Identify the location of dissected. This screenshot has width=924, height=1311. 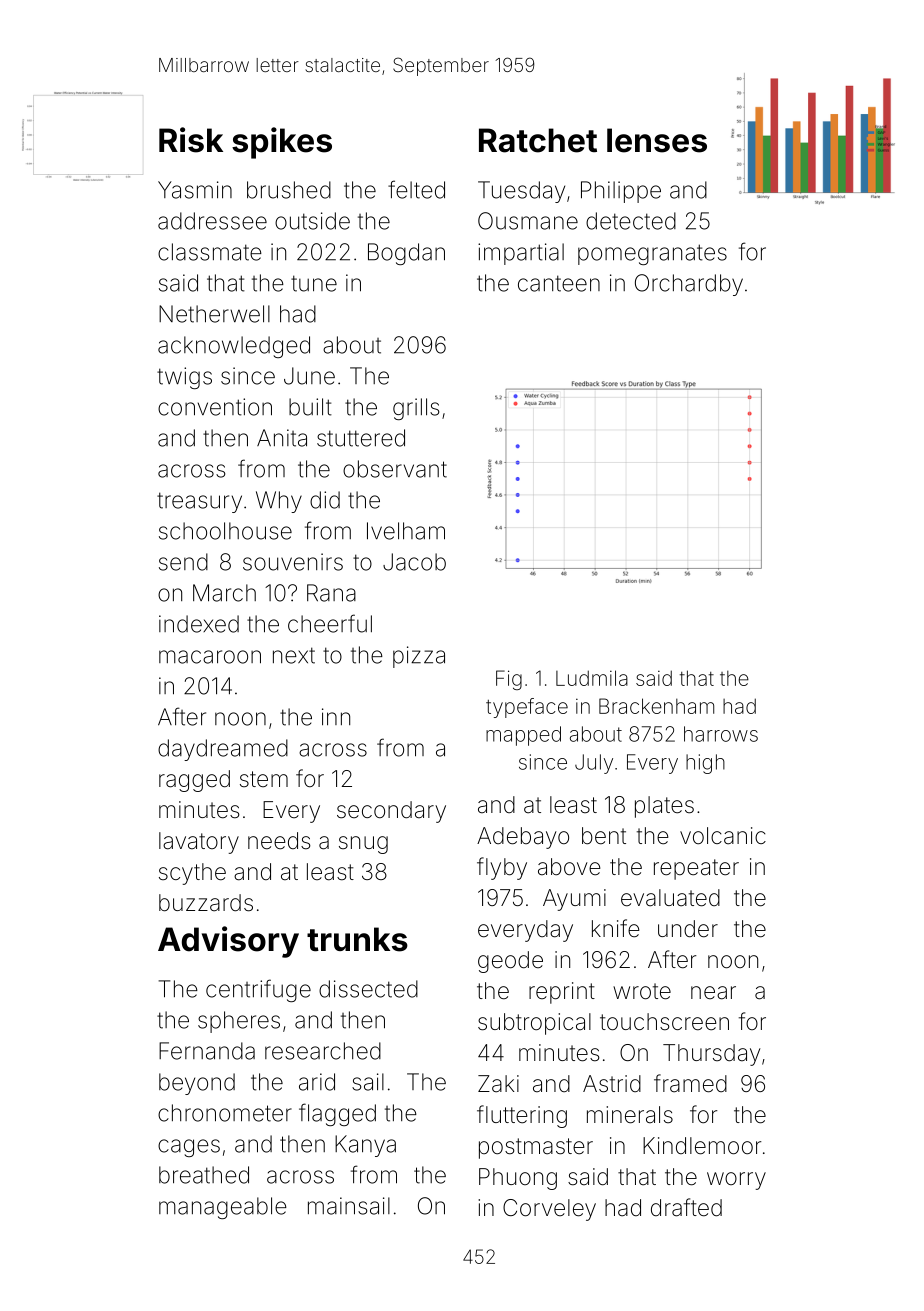
(368, 989).
